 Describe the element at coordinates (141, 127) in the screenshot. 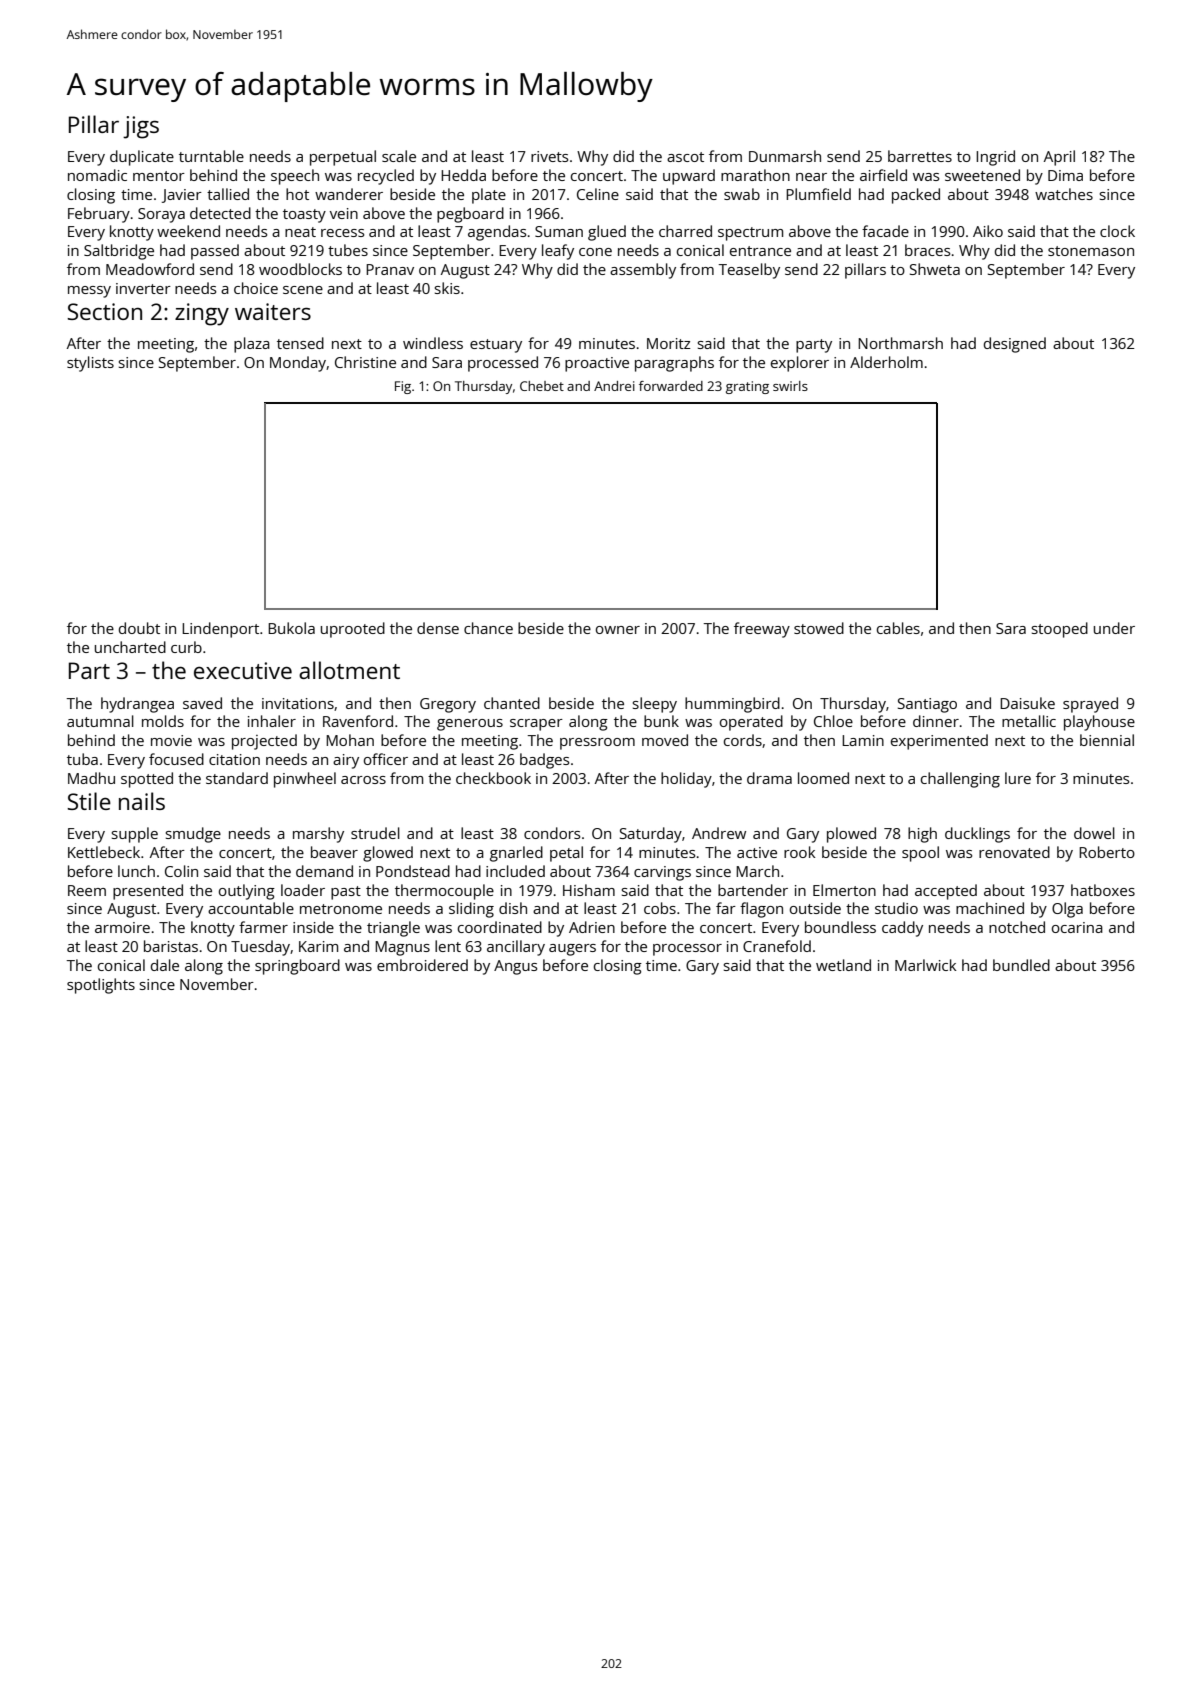

I see `jigs` at that location.
